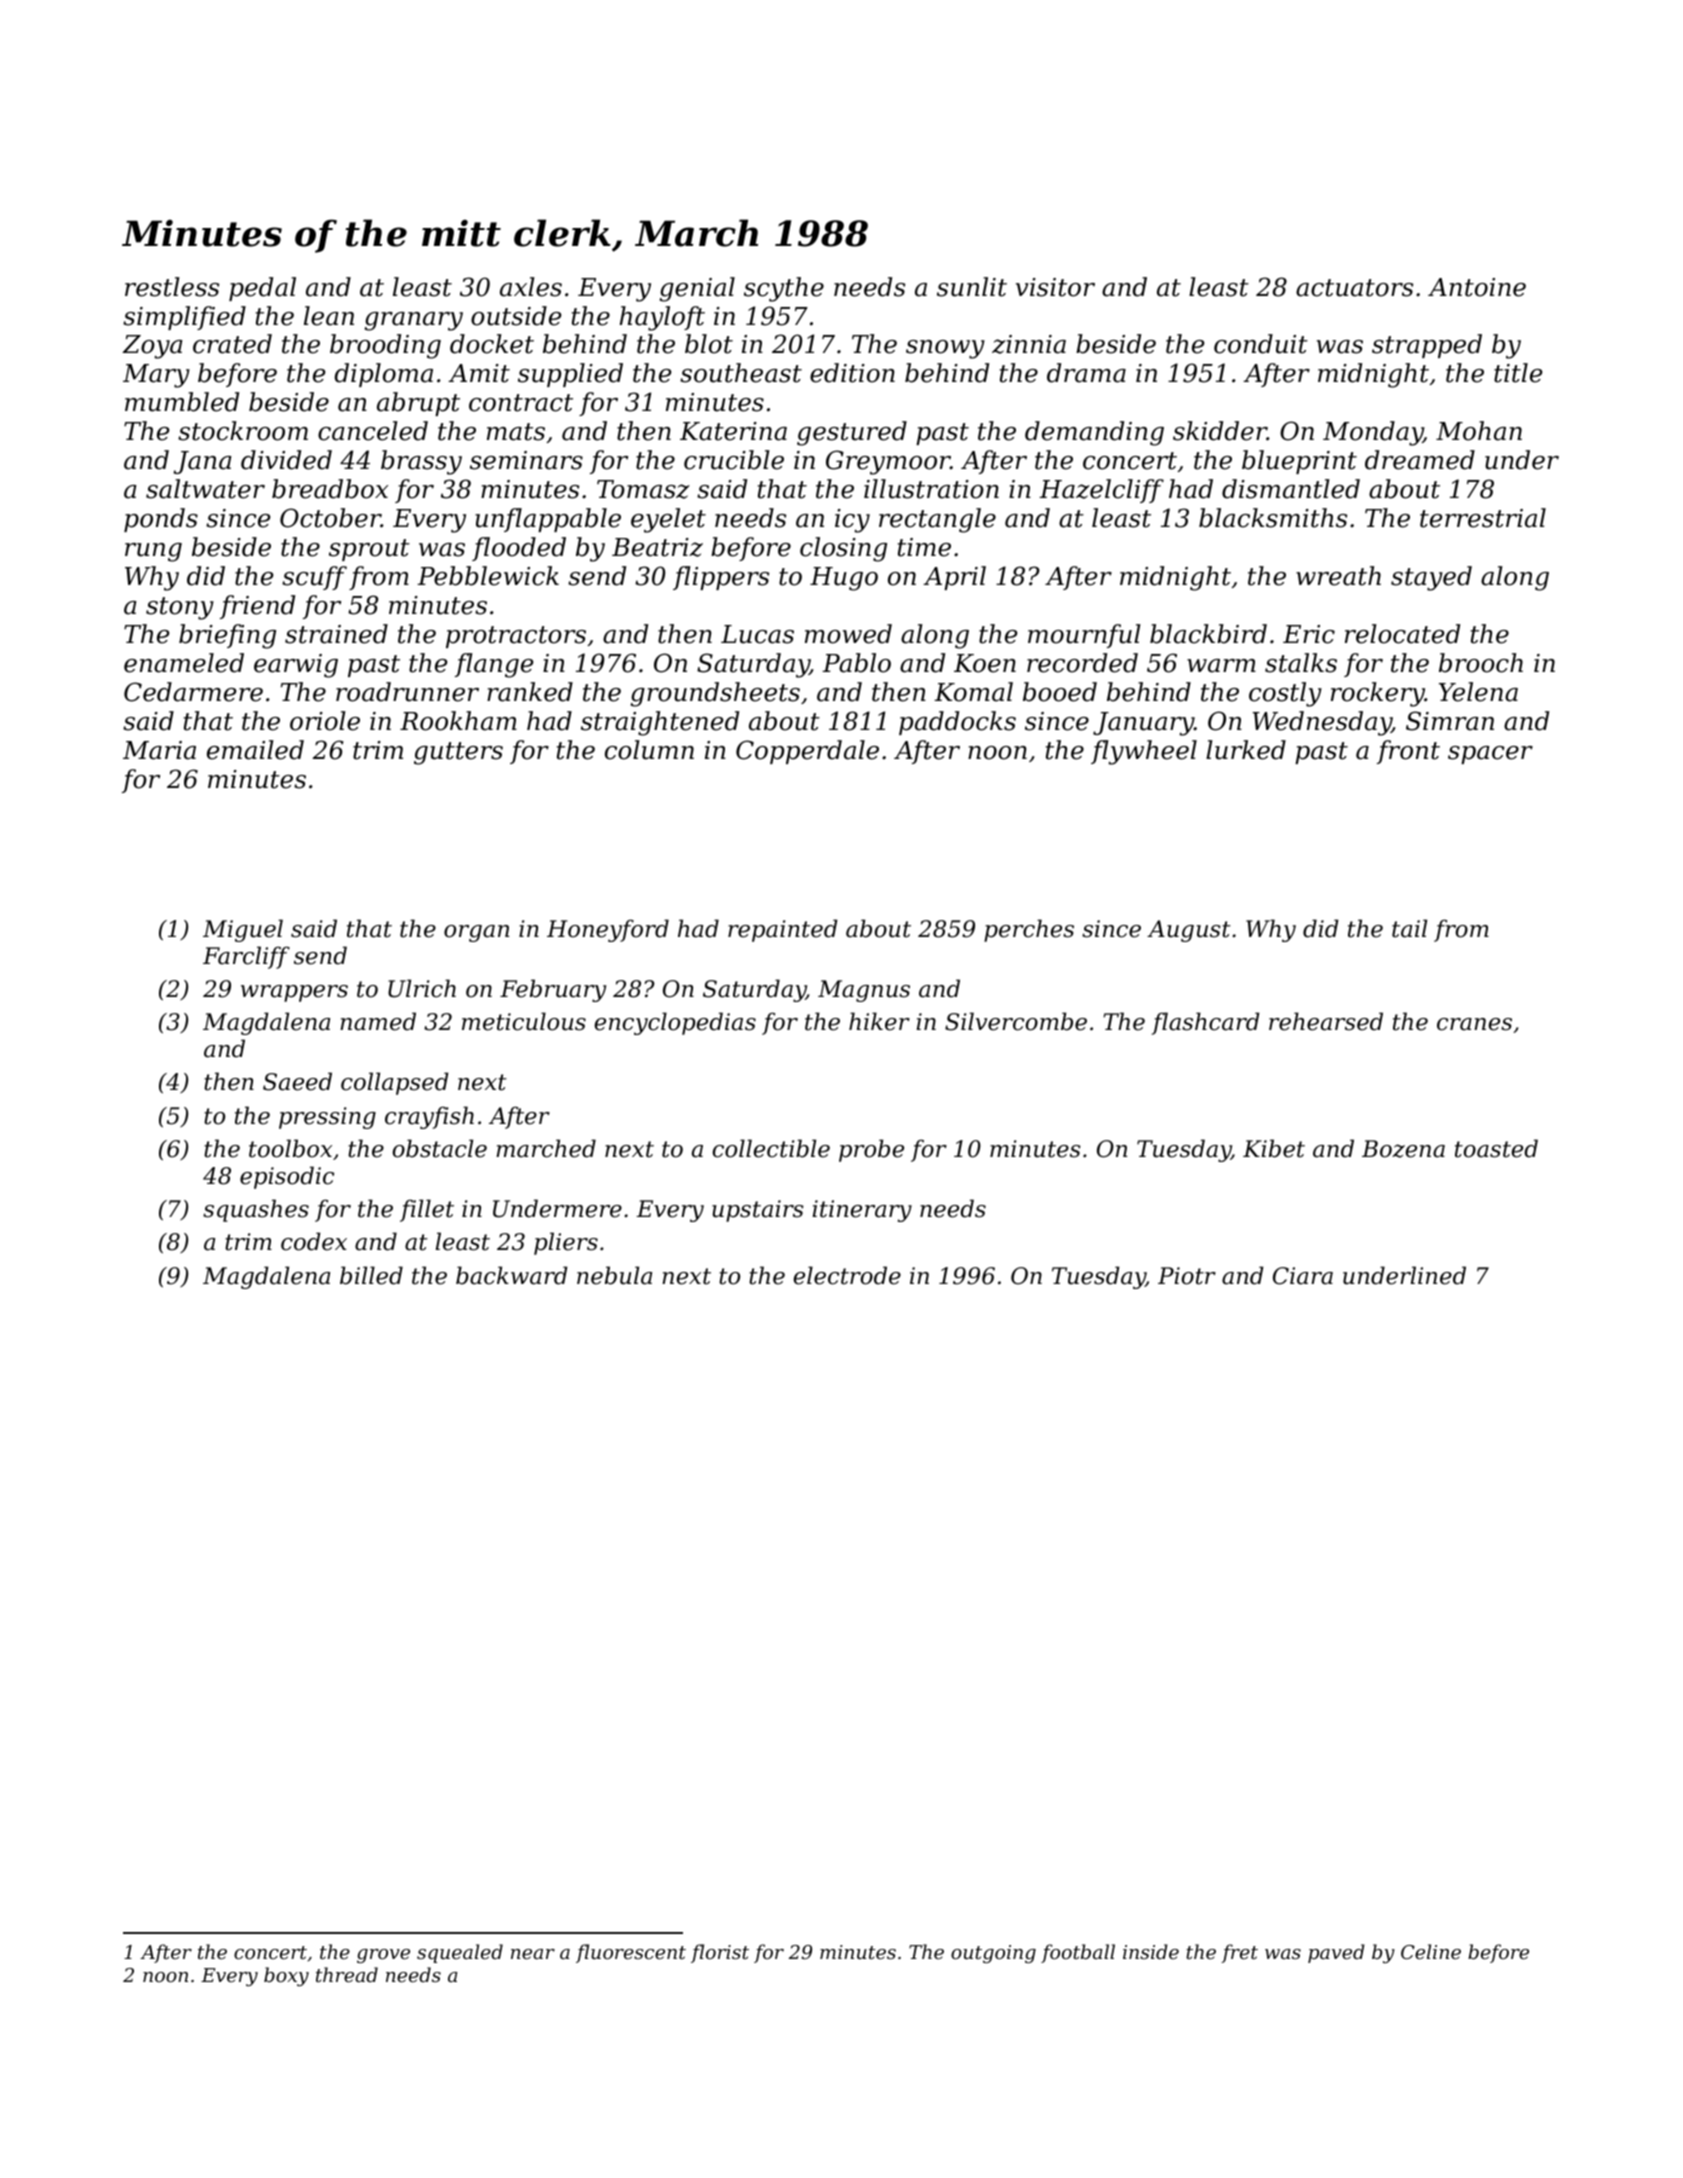  I want to click on Saeed, so click(297, 1081).
